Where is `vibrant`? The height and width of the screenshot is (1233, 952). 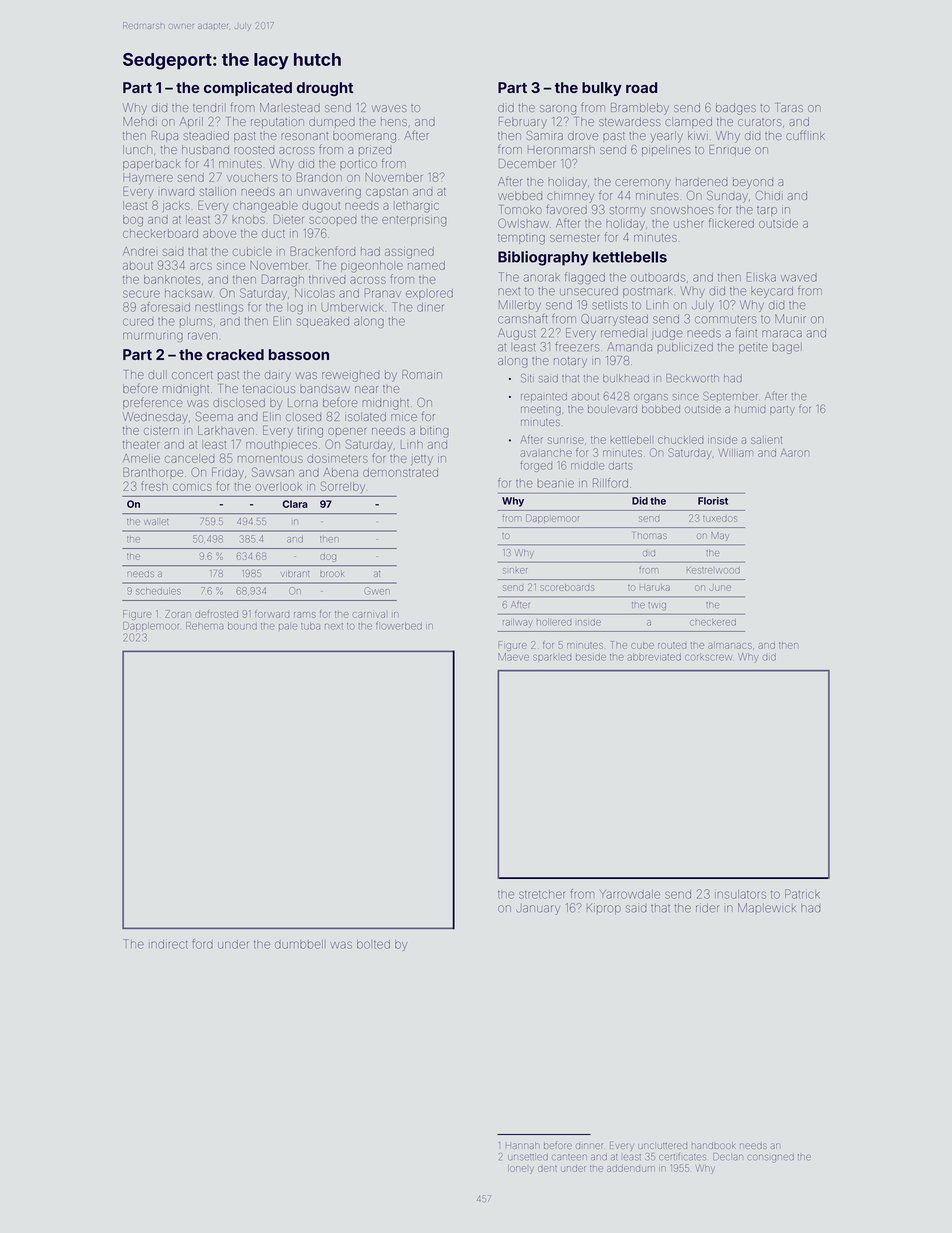 vibrant is located at coordinates (295, 574).
